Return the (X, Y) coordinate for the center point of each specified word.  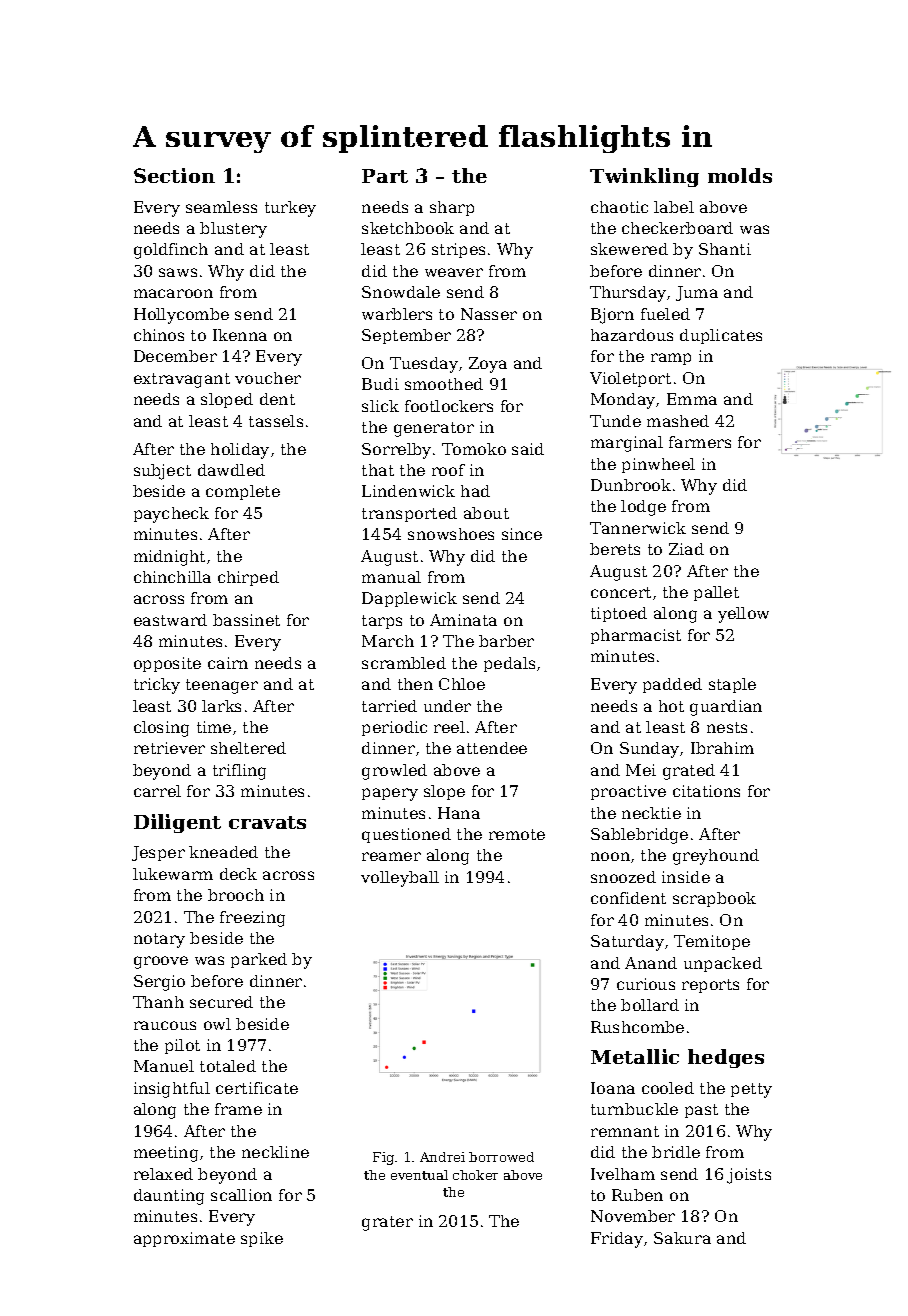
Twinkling (644, 177)
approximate (184, 1239)
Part (385, 176)
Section (174, 175)
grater (387, 1223)
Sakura (682, 1238)
